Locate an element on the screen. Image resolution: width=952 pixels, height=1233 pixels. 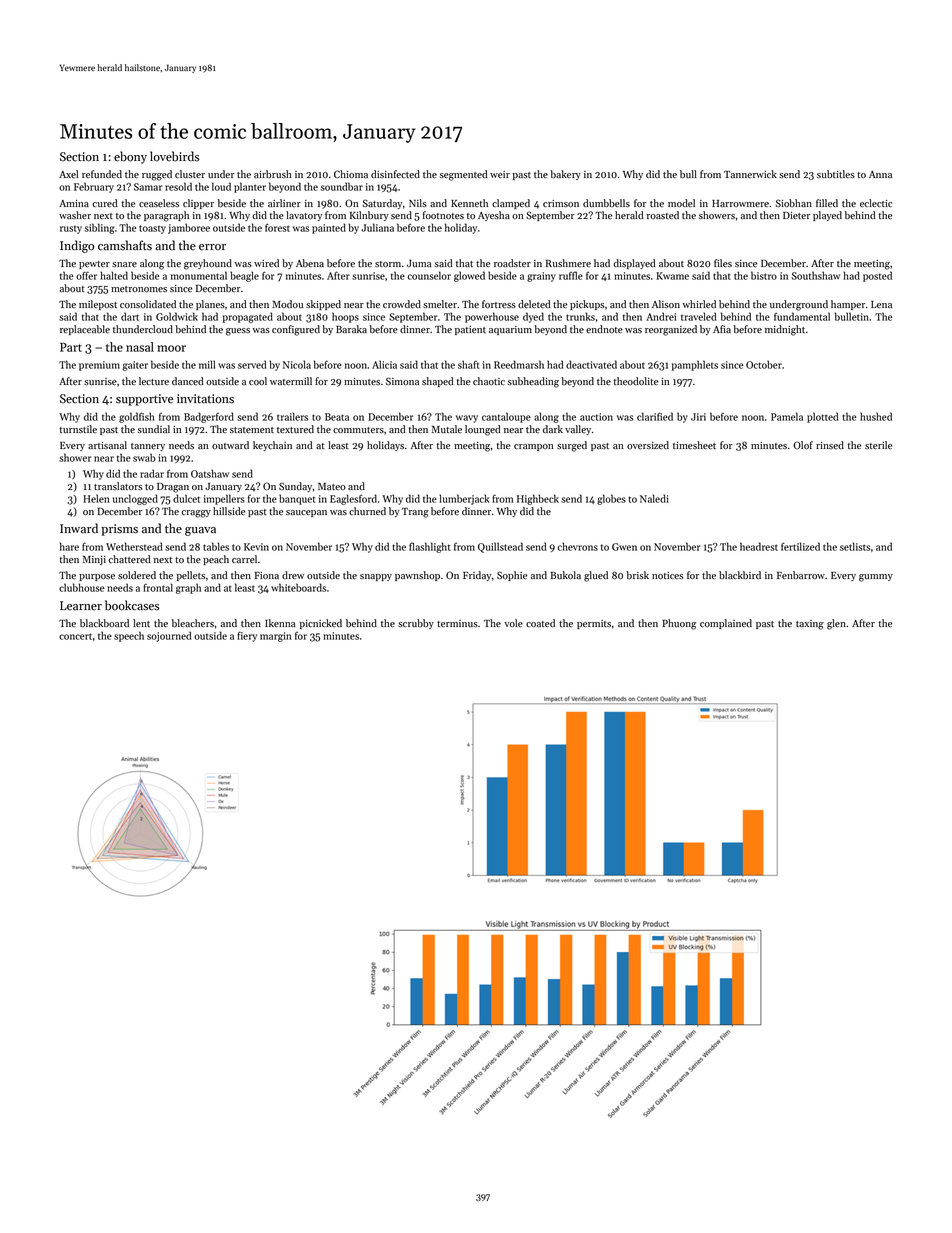
complained is located at coordinates (726, 624).
